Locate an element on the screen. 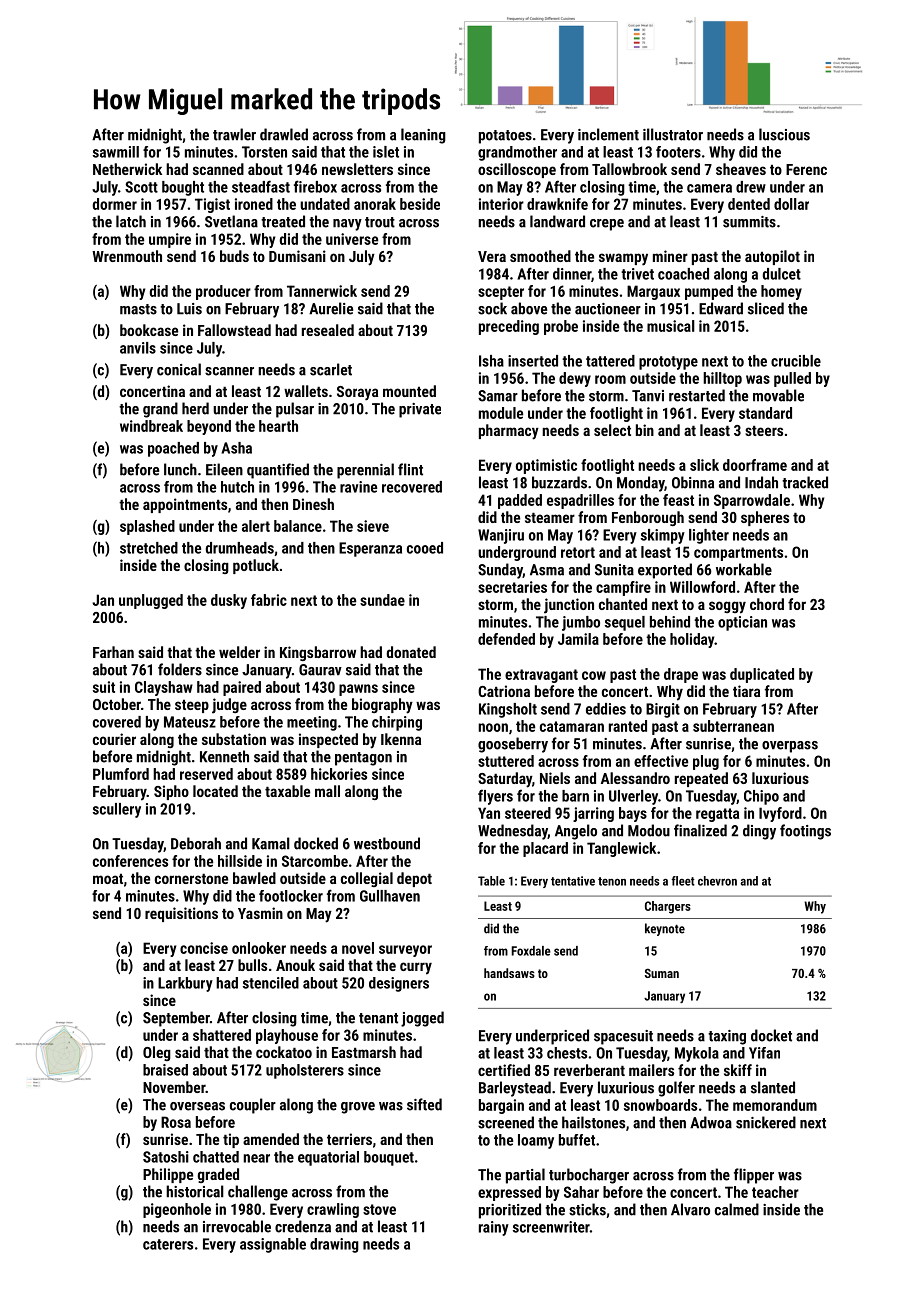 The width and height of the screenshot is (924, 1308). retort is located at coordinates (578, 552).
